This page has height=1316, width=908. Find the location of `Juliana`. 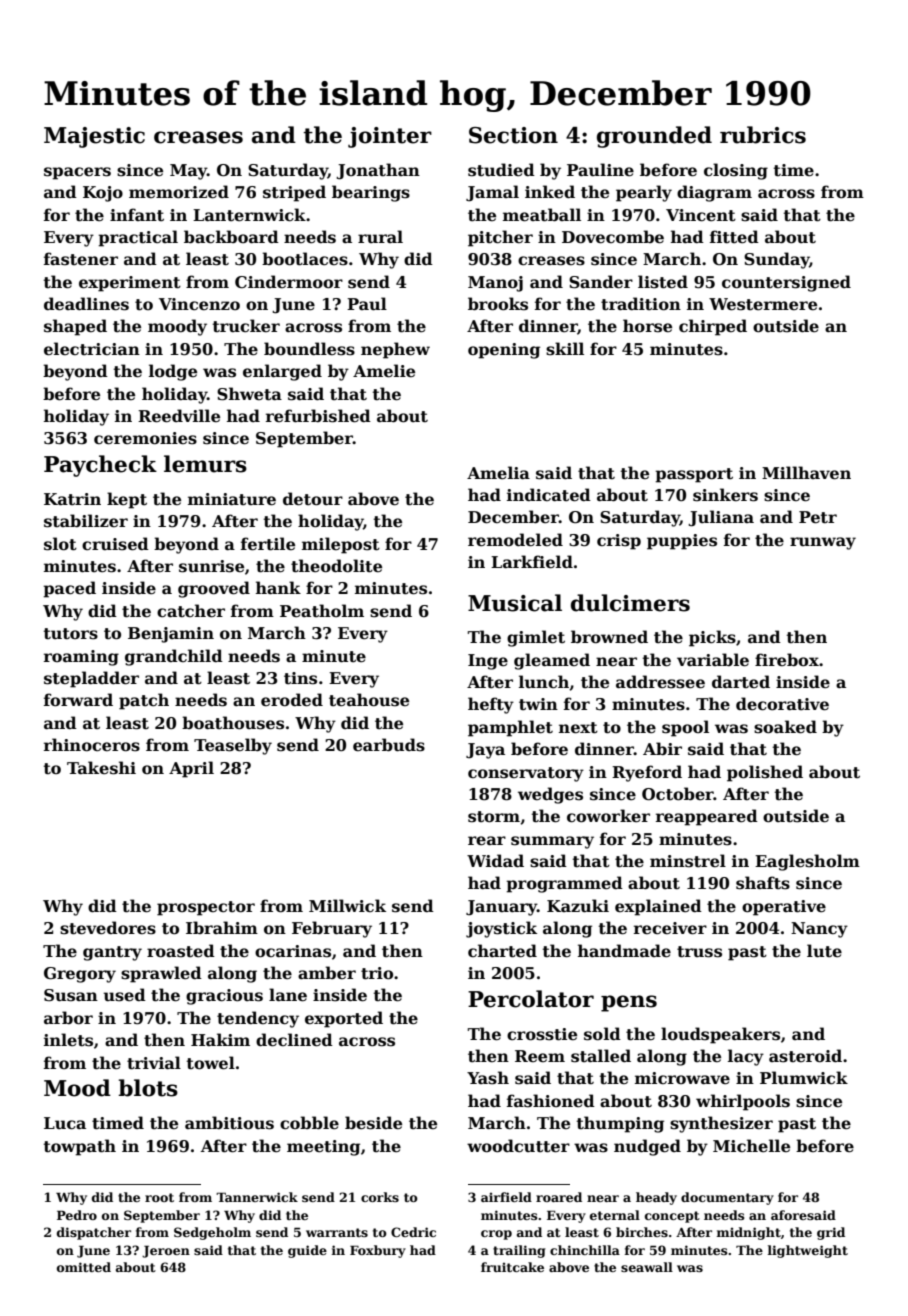

Juliana is located at coordinates (721, 518).
